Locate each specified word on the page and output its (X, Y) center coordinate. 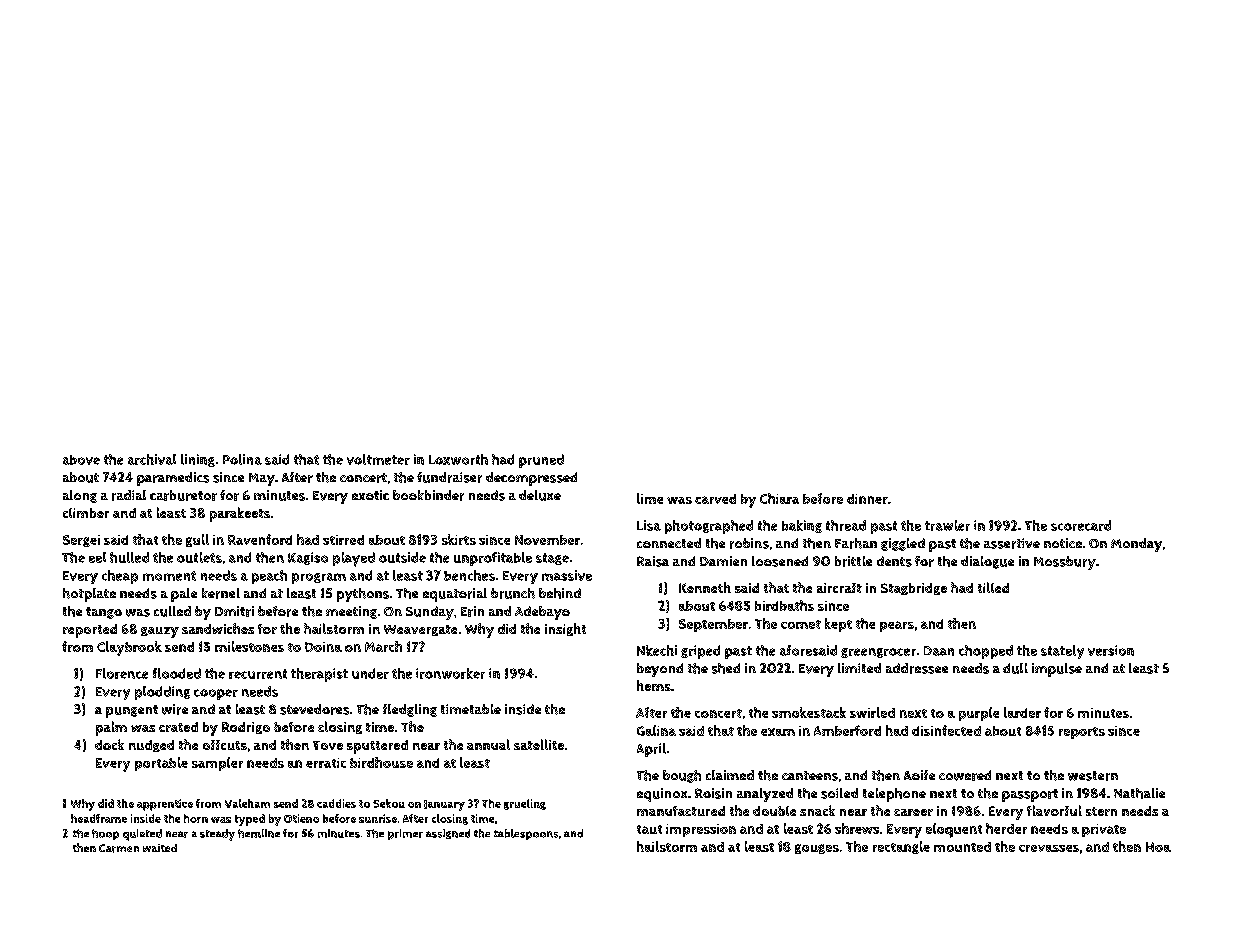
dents (894, 561)
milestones (249, 646)
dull (1015, 668)
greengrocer (878, 653)
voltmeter (378, 459)
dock (109, 744)
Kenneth (705, 587)
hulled (129, 557)
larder (1022, 712)
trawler (947, 525)
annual (488, 744)
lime (650, 498)
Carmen (119, 848)
